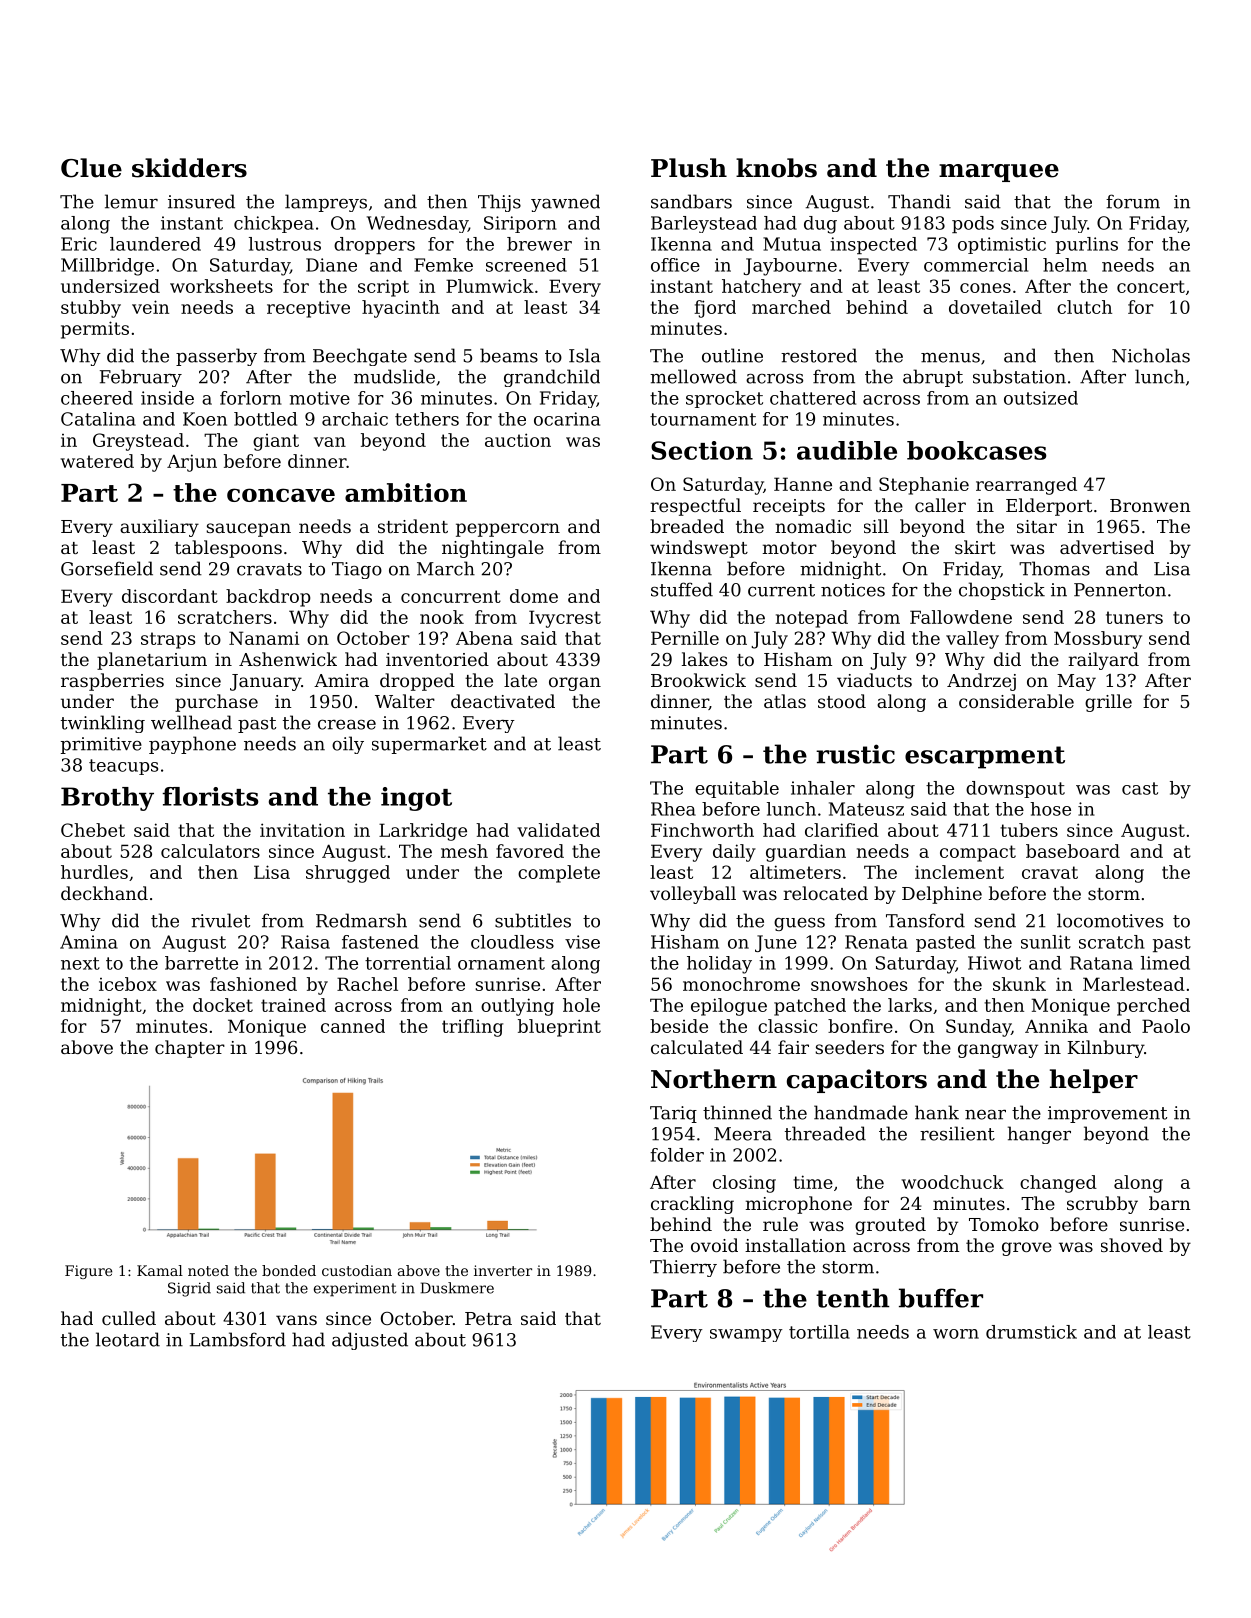 This screenshot has width=1251, height=1618. What do you see at coordinates (503, 701) in the screenshot?
I see `deactivated` at bounding box center [503, 701].
